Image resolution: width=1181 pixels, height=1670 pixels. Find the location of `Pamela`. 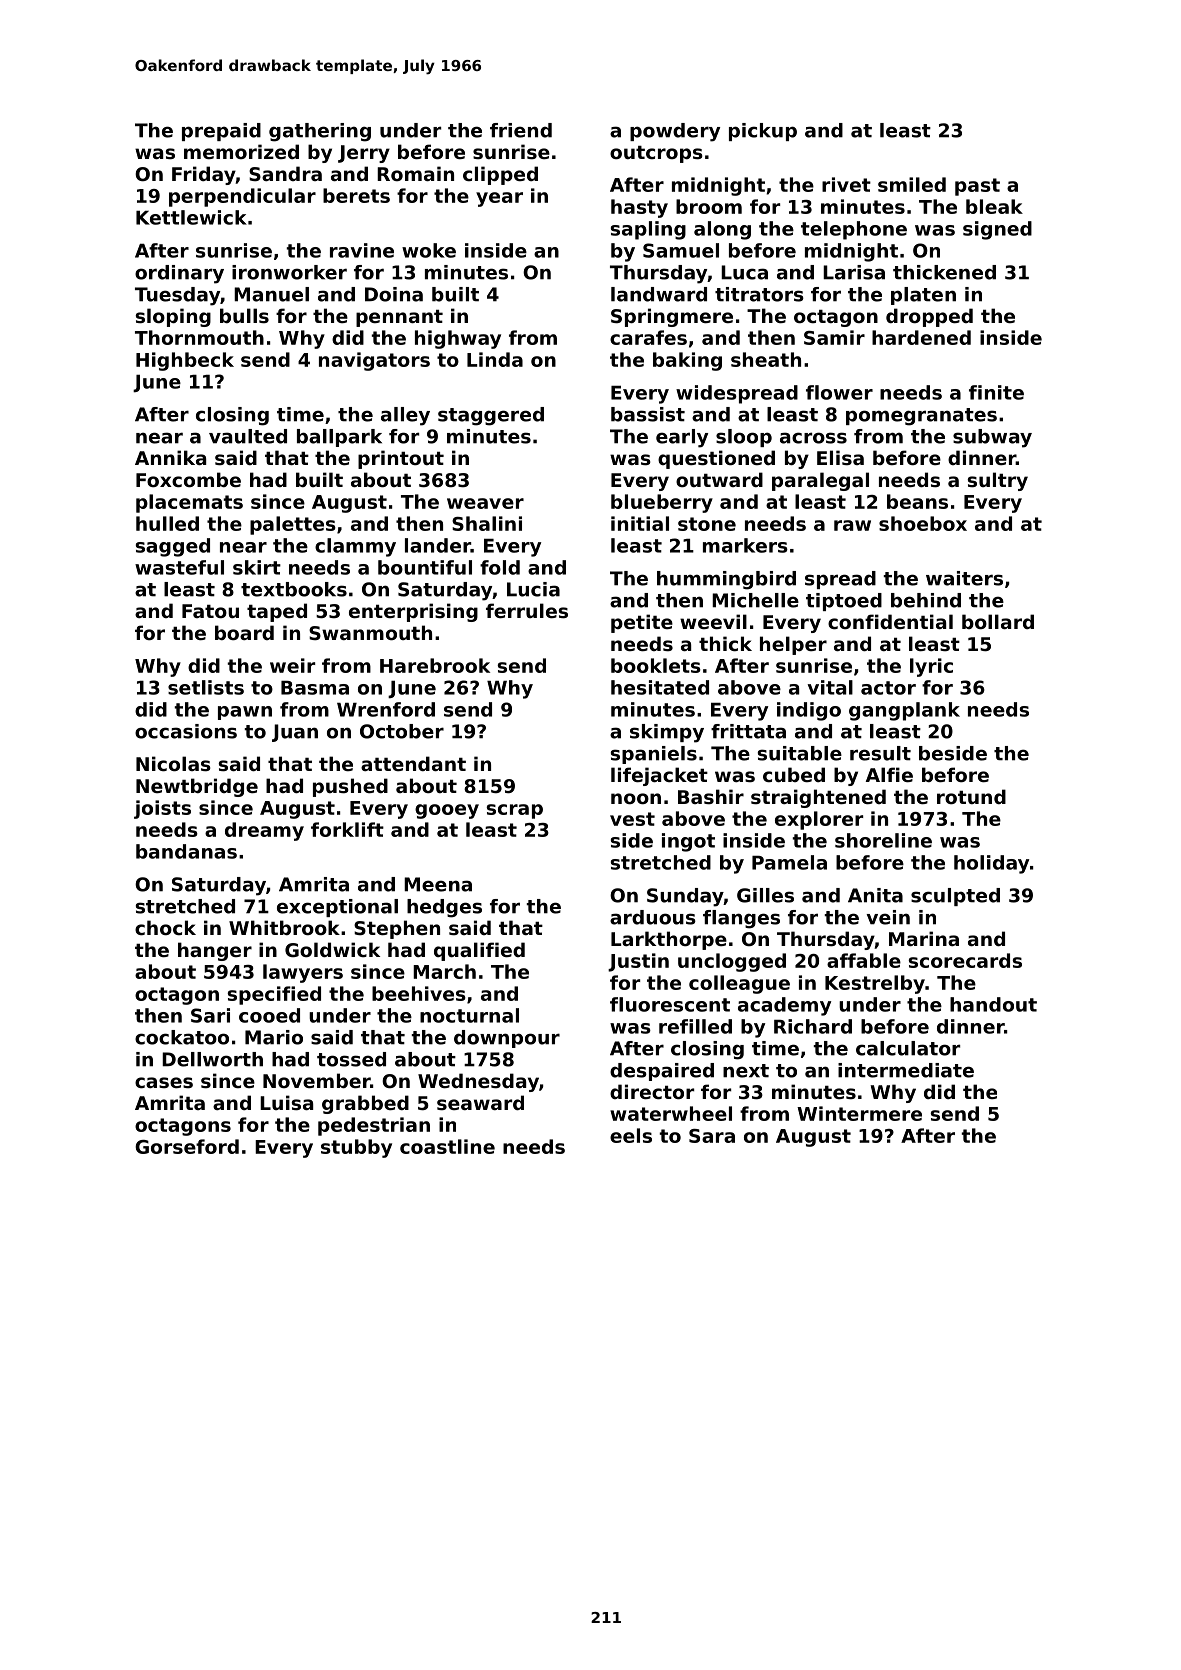

Pamela is located at coordinates (789, 862).
